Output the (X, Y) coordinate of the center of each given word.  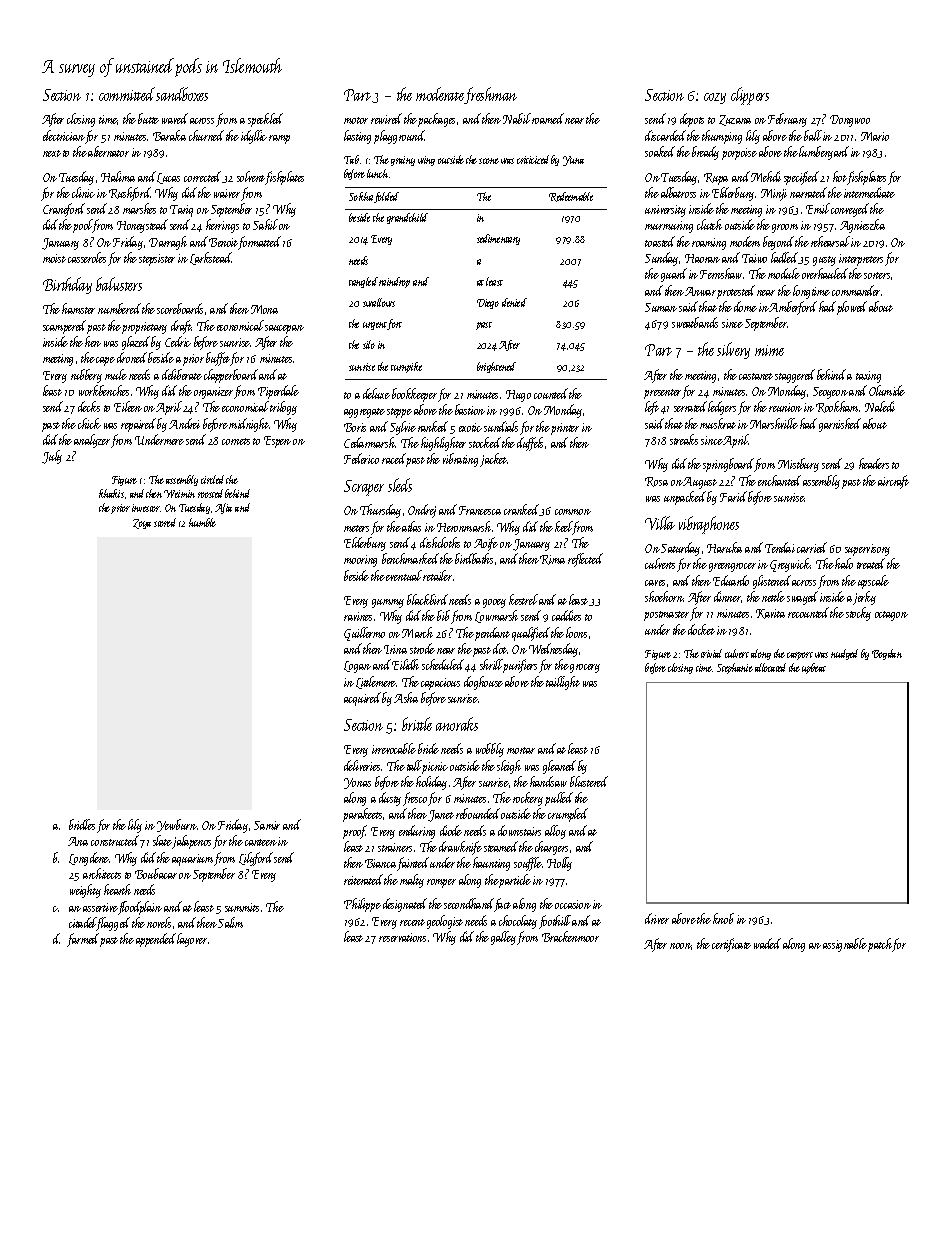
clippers (750, 96)
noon (681, 946)
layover (192, 940)
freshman (491, 95)
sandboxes (182, 94)
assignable (845, 945)
